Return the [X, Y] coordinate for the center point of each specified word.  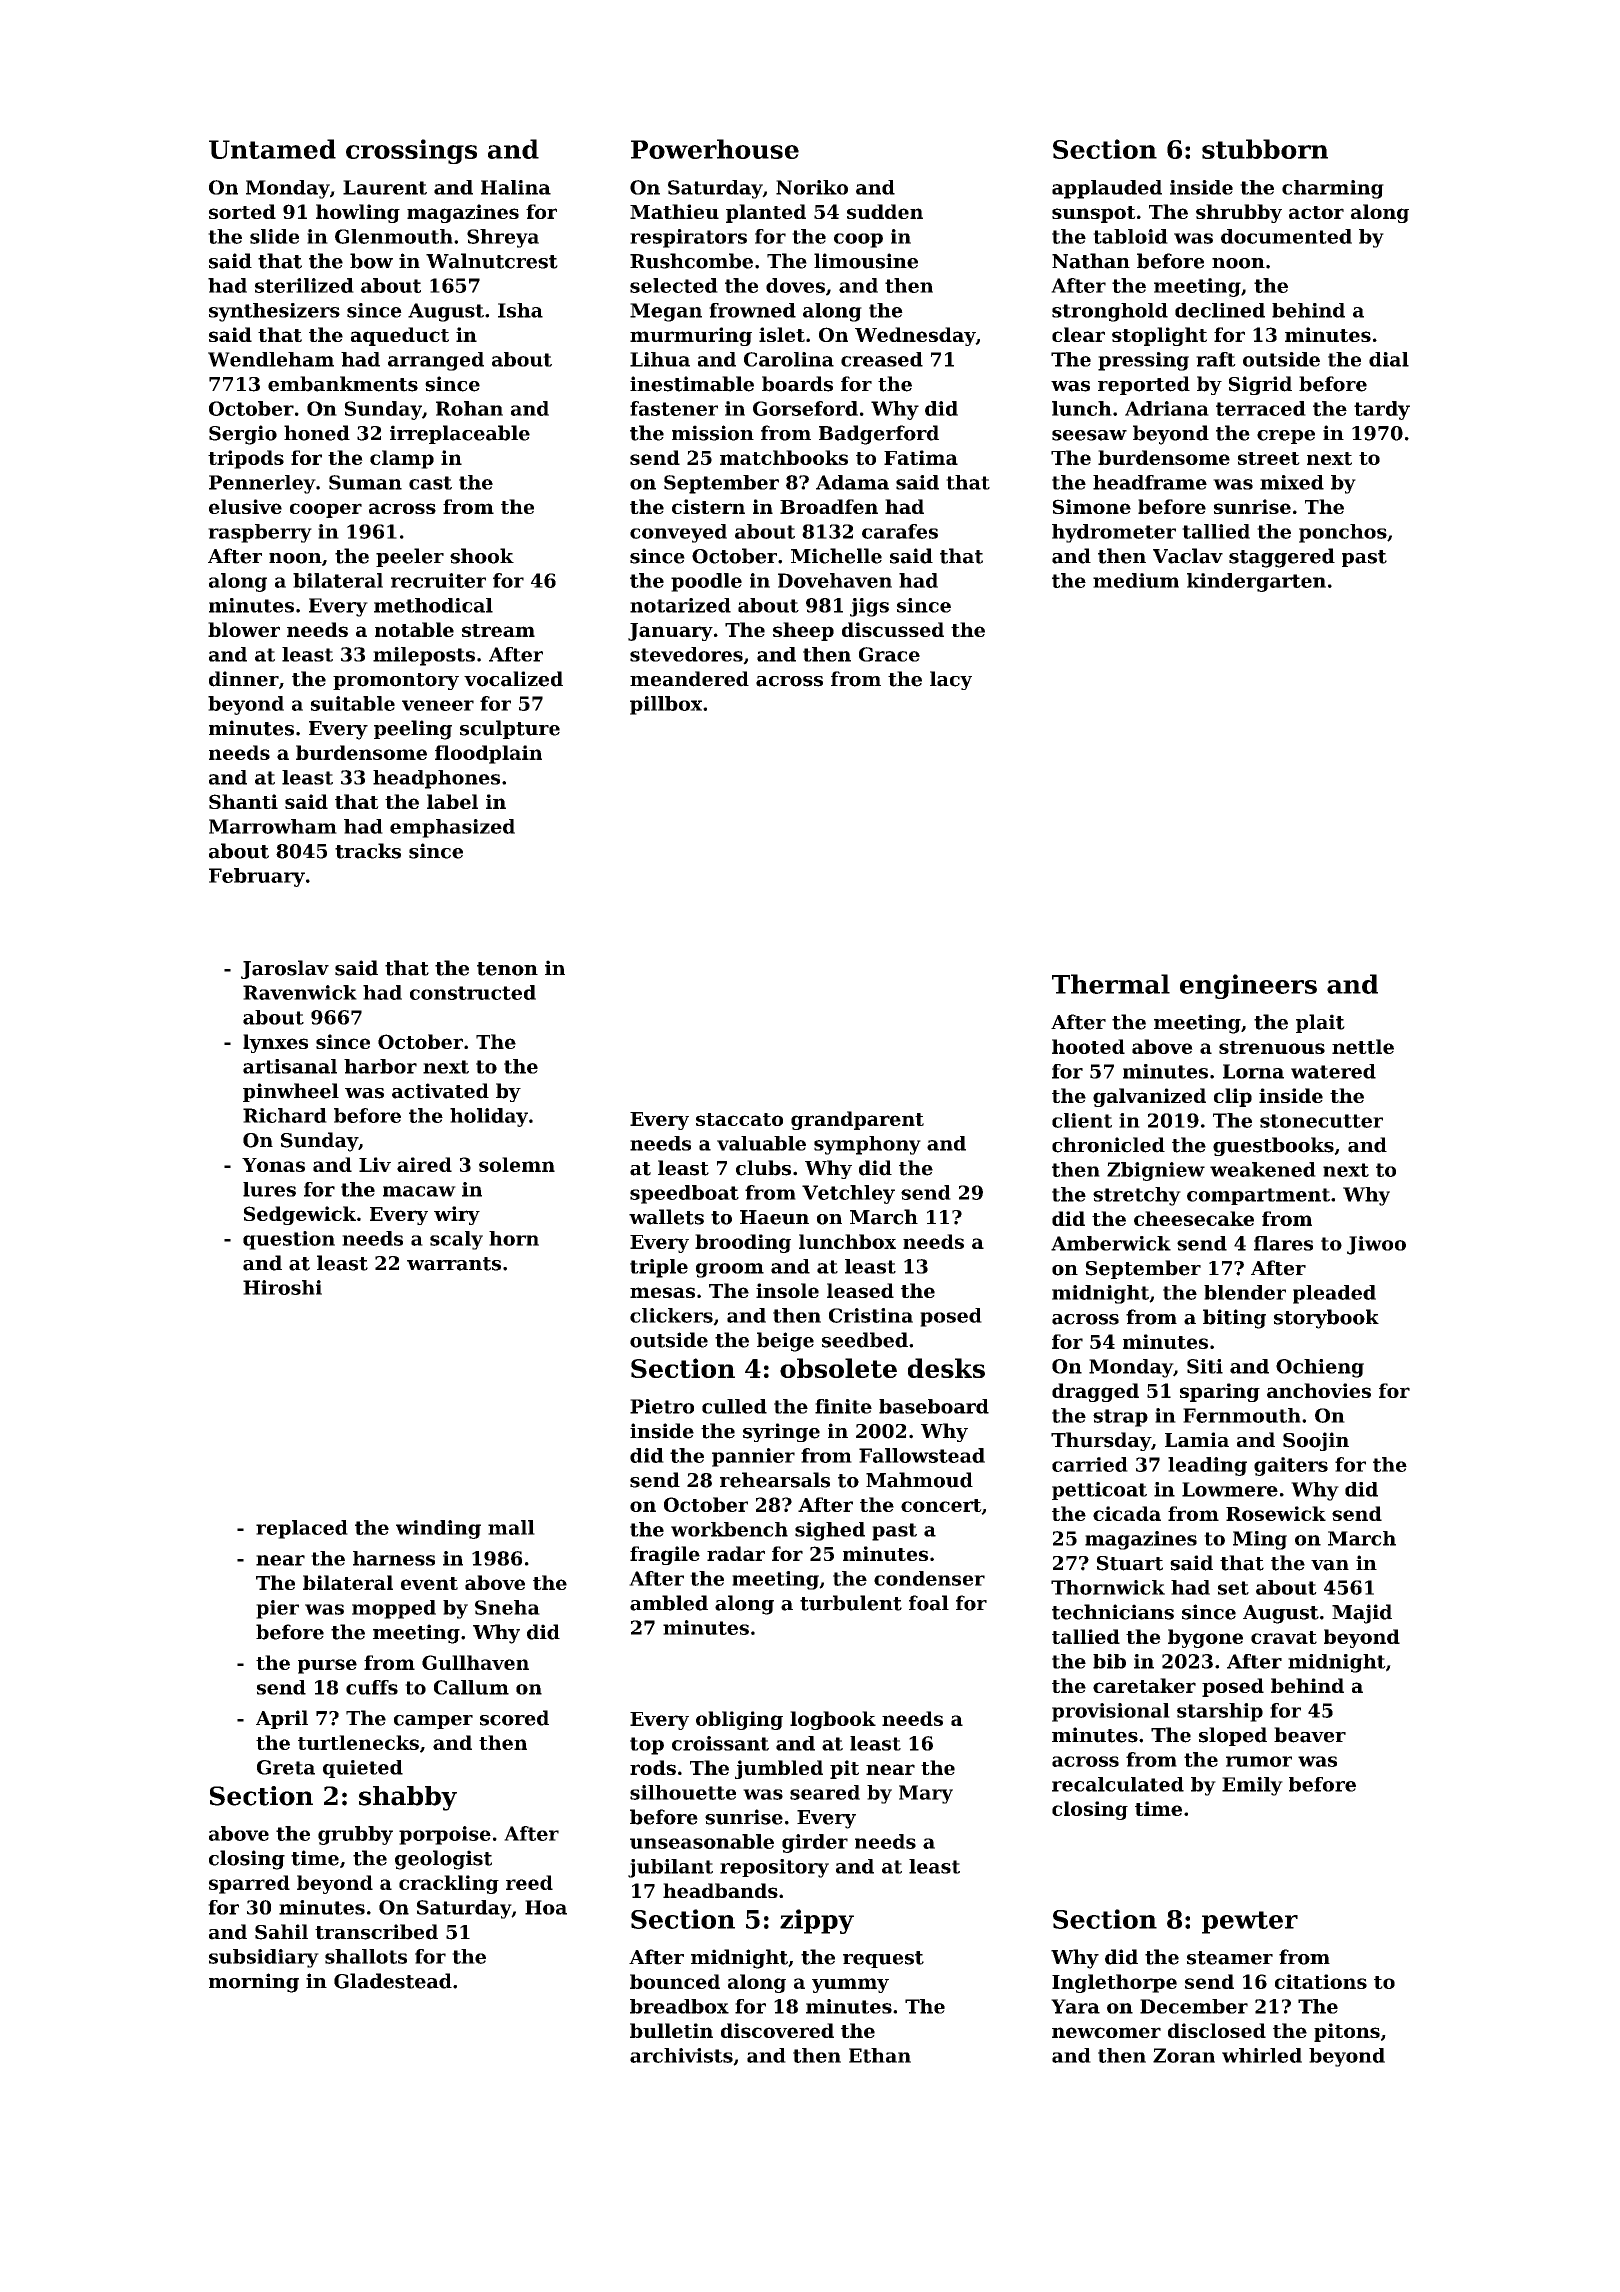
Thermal [1111, 984]
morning [254, 1983]
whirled [1262, 2055]
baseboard [934, 1406]
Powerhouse [715, 149]
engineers [1248, 986]
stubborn [1265, 149]
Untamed [272, 149]
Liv [375, 1164]
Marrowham [273, 826]
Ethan [880, 2055]
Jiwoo [1376, 1245]
